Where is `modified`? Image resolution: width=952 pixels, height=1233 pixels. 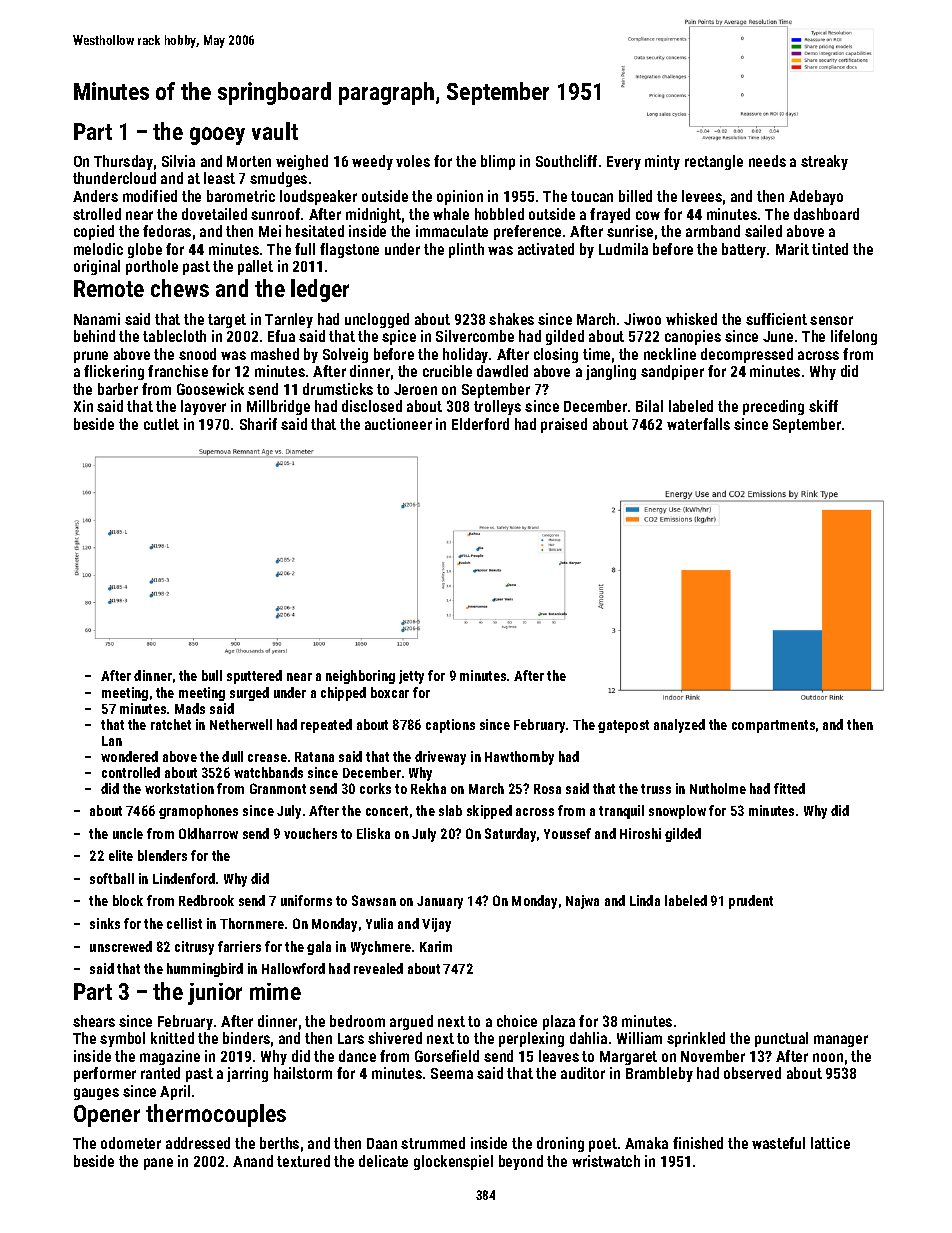
modified is located at coordinates (150, 196).
